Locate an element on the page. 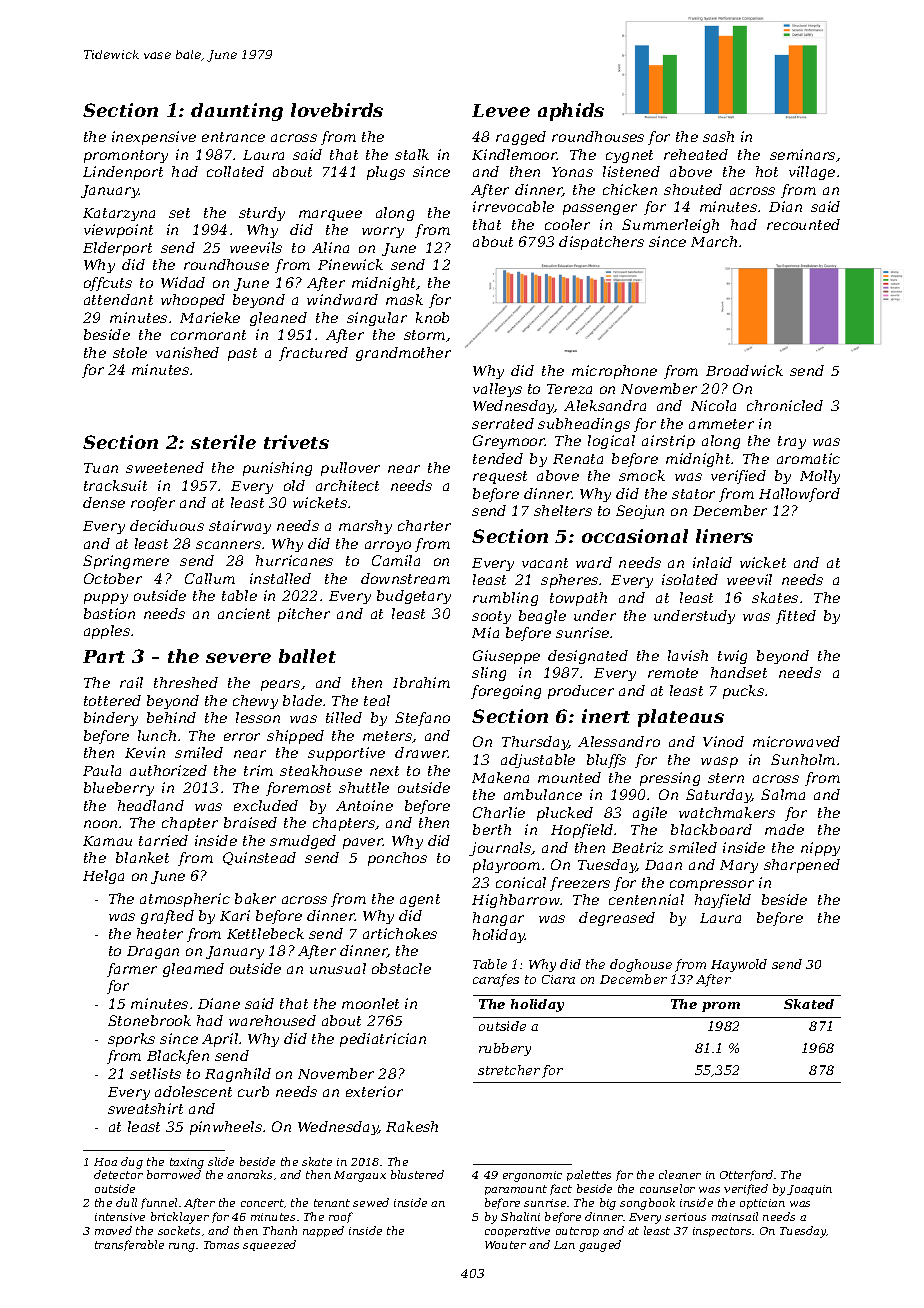  installed is located at coordinates (280, 578).
